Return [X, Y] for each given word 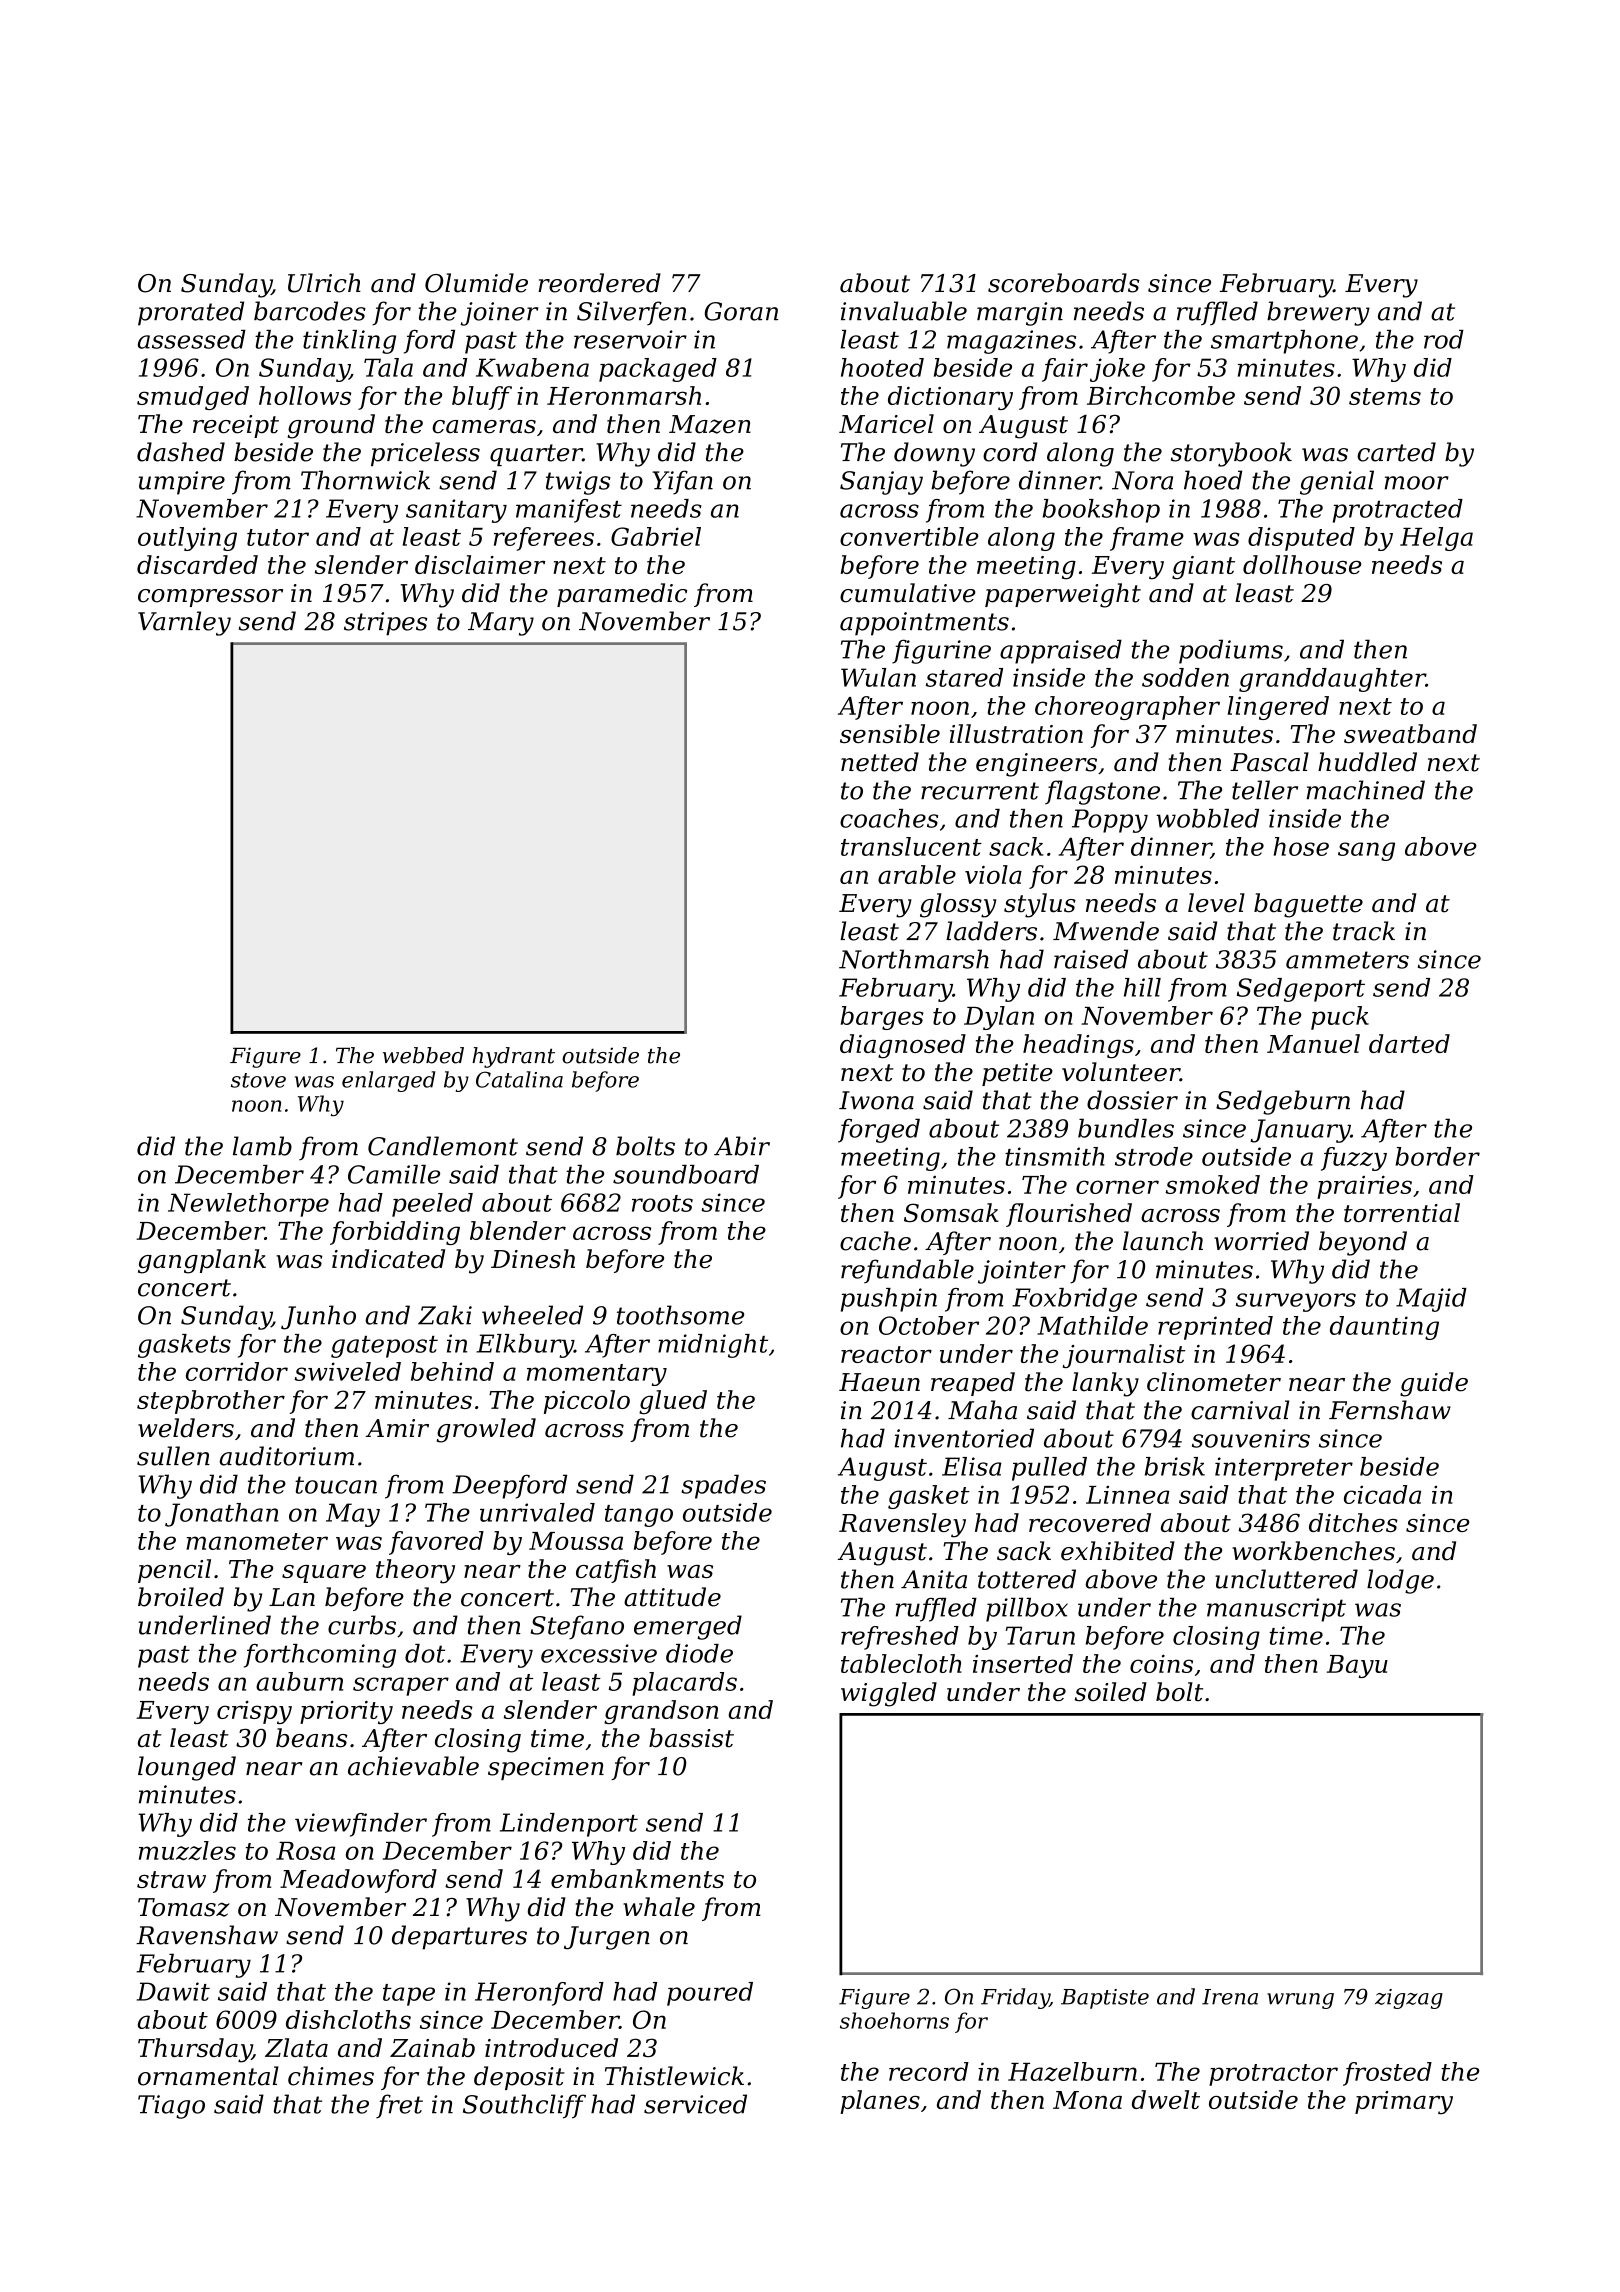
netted [880, 762]
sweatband [1410, 733]
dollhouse [1302, 564]
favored [436, 1543]
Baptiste [1105, 1999]
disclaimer [480, 564]
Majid [1431, 1300]
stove [258, 1080]
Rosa [305, 1851]
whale [659, 1907]
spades [723, 1486]
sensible [890, 733]
